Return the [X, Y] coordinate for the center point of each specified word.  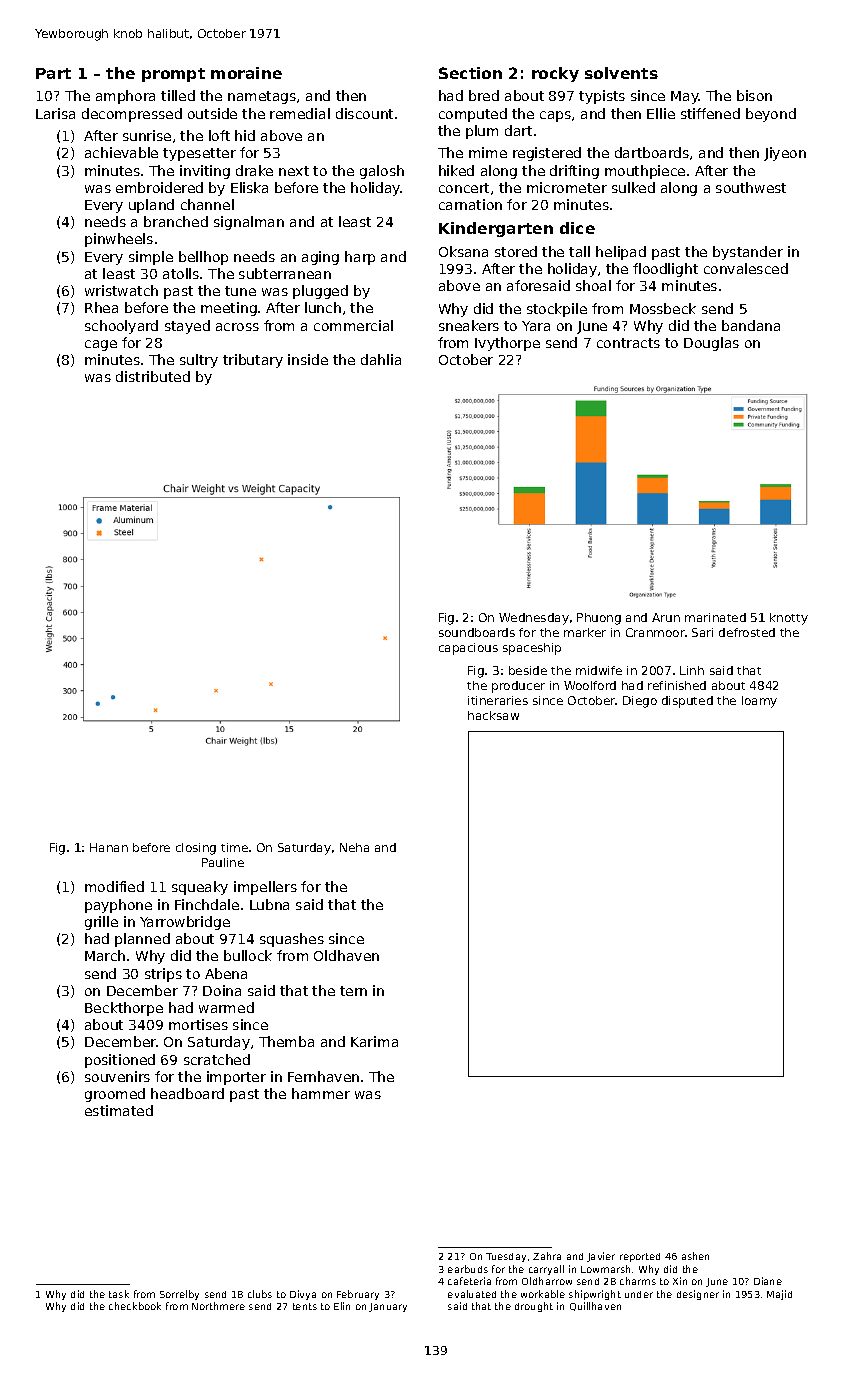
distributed [153, 376]
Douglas [711, 344]
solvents [621, 73]
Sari [702, 632]
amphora [125, 97]
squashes [292, 940]
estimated [119, 1110]
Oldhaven [346, 955]
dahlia [381, 359]
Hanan [109, 847]
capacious [468, 649]
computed [473, 115]
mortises [198, 1024]
